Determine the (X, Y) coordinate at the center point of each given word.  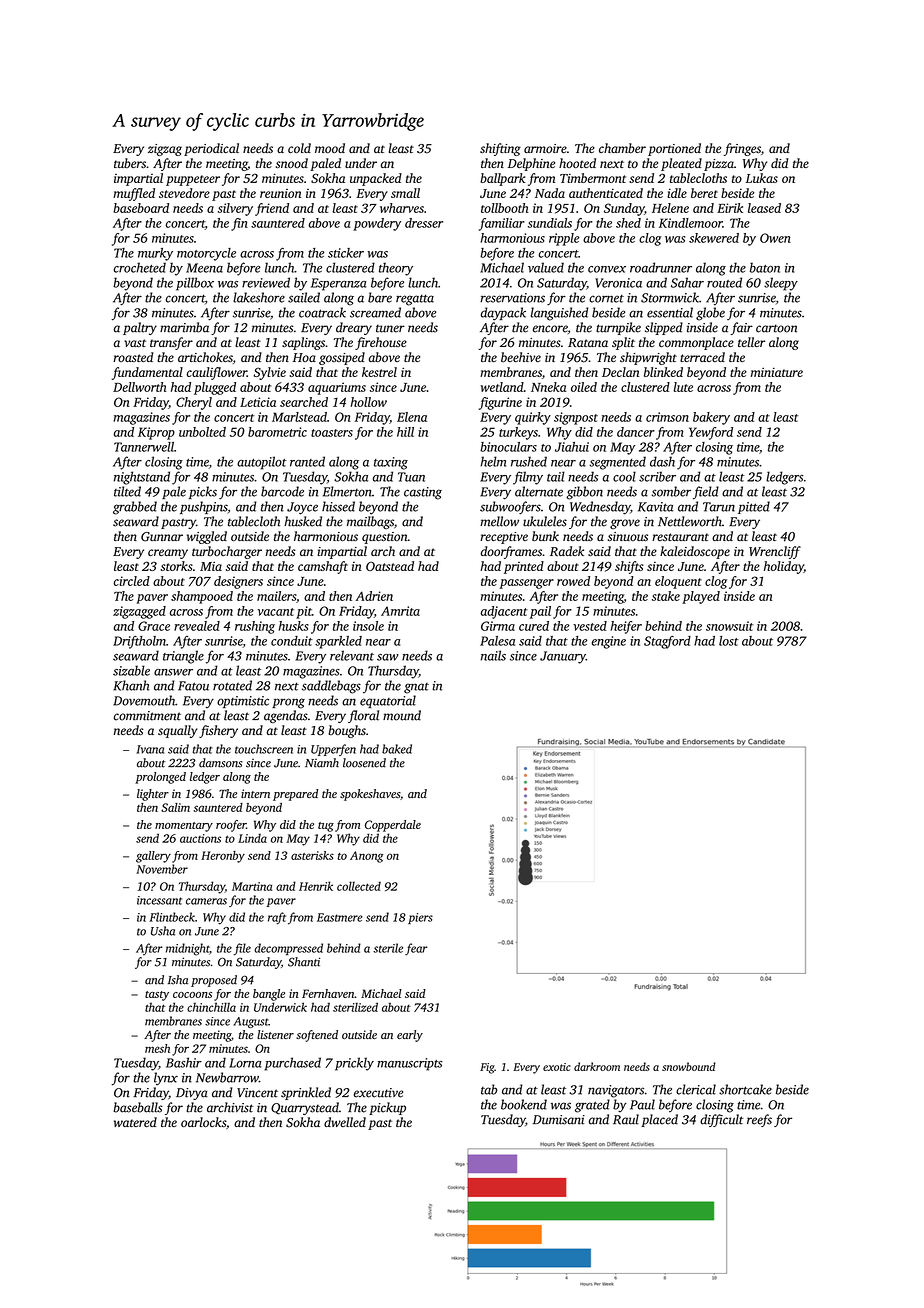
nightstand (142, 478)
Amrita (400, 611)
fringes (742, 149)
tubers (130, 163)
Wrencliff (775, 552)
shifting (500, 149)
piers (420, 918)
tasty (157, 996)
